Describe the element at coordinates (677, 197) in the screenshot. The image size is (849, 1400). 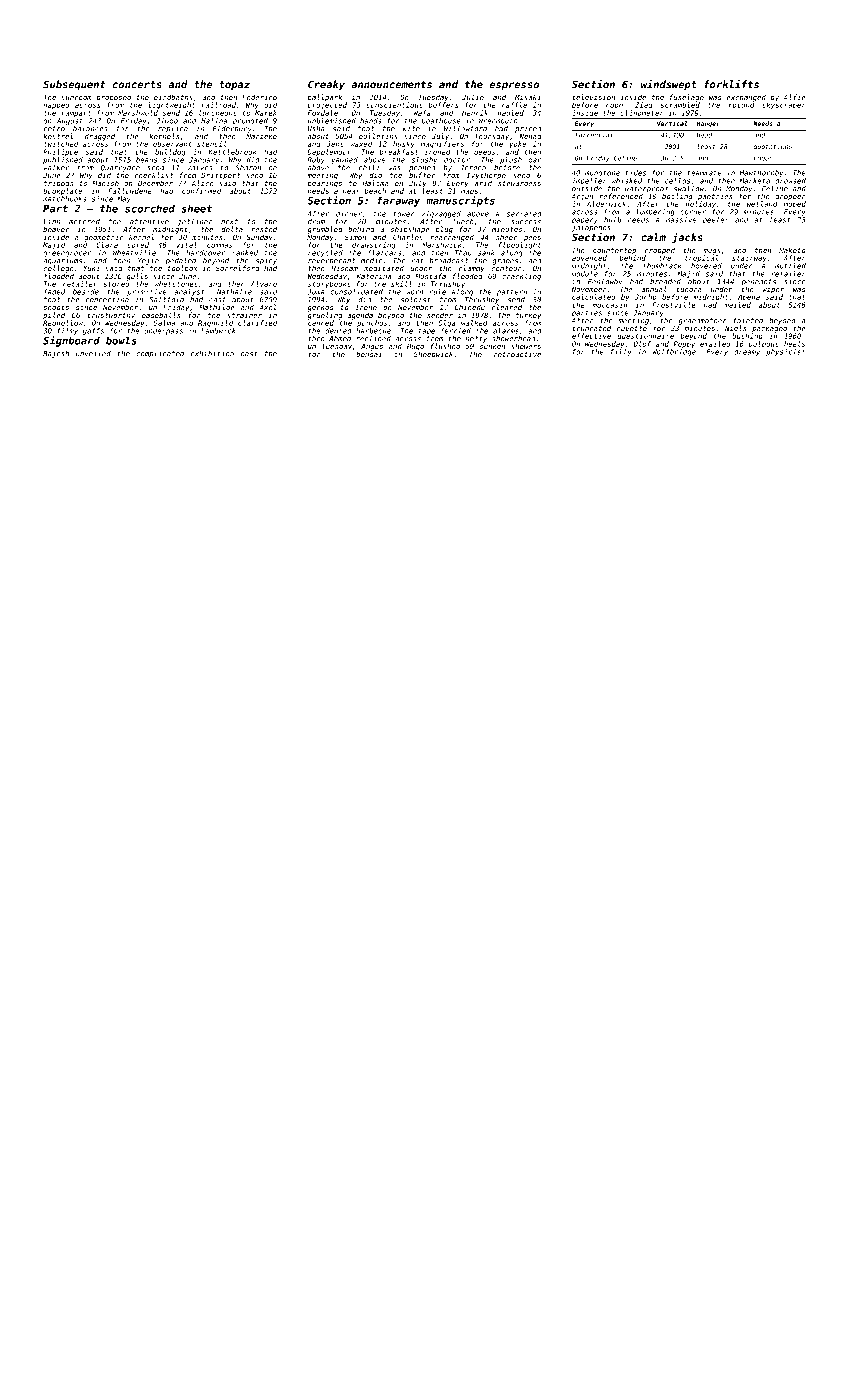
I see `boiling` at that location.
